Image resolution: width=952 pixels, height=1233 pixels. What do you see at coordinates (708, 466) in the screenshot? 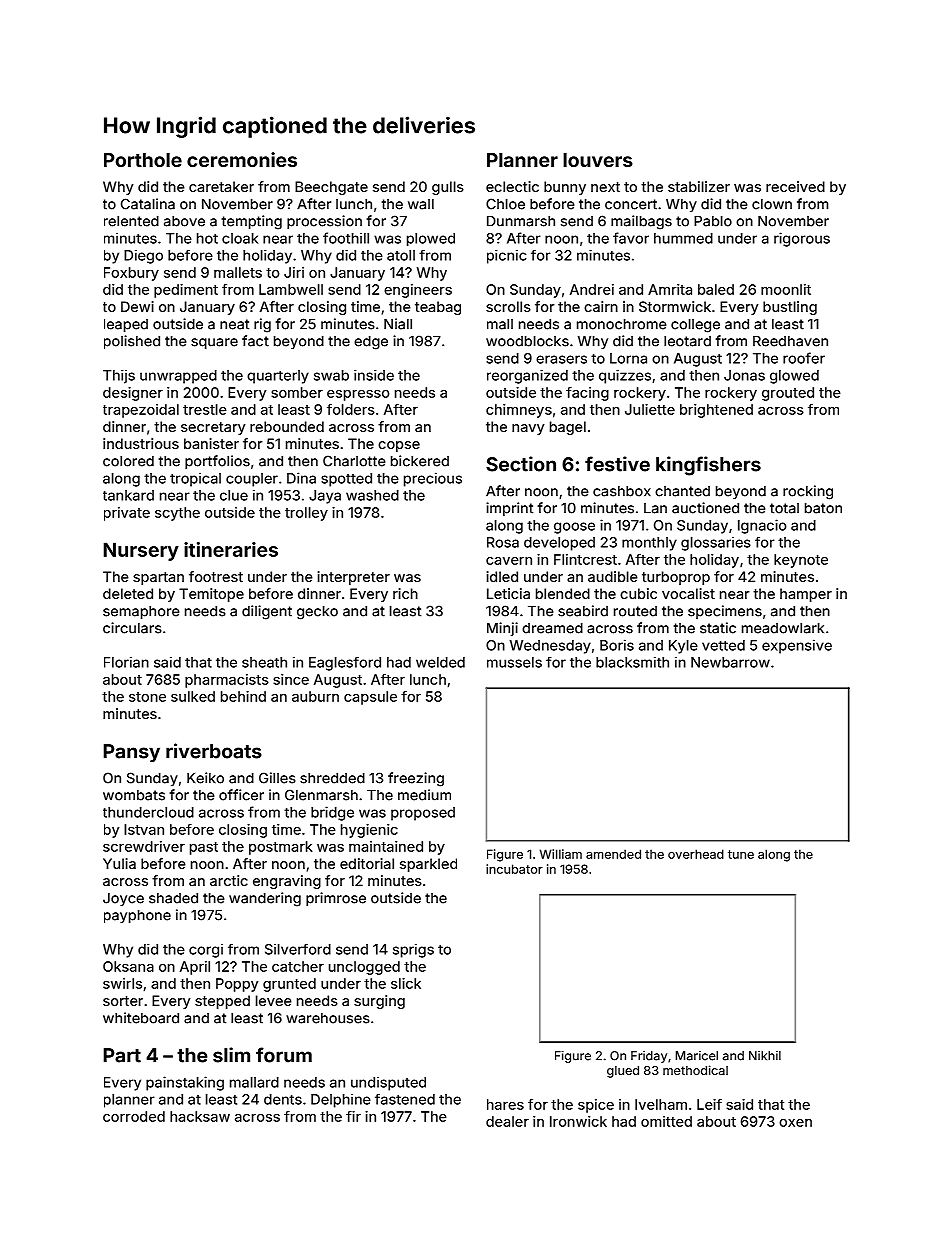
I see `kingfishers` at bounding box center [708, 466].
